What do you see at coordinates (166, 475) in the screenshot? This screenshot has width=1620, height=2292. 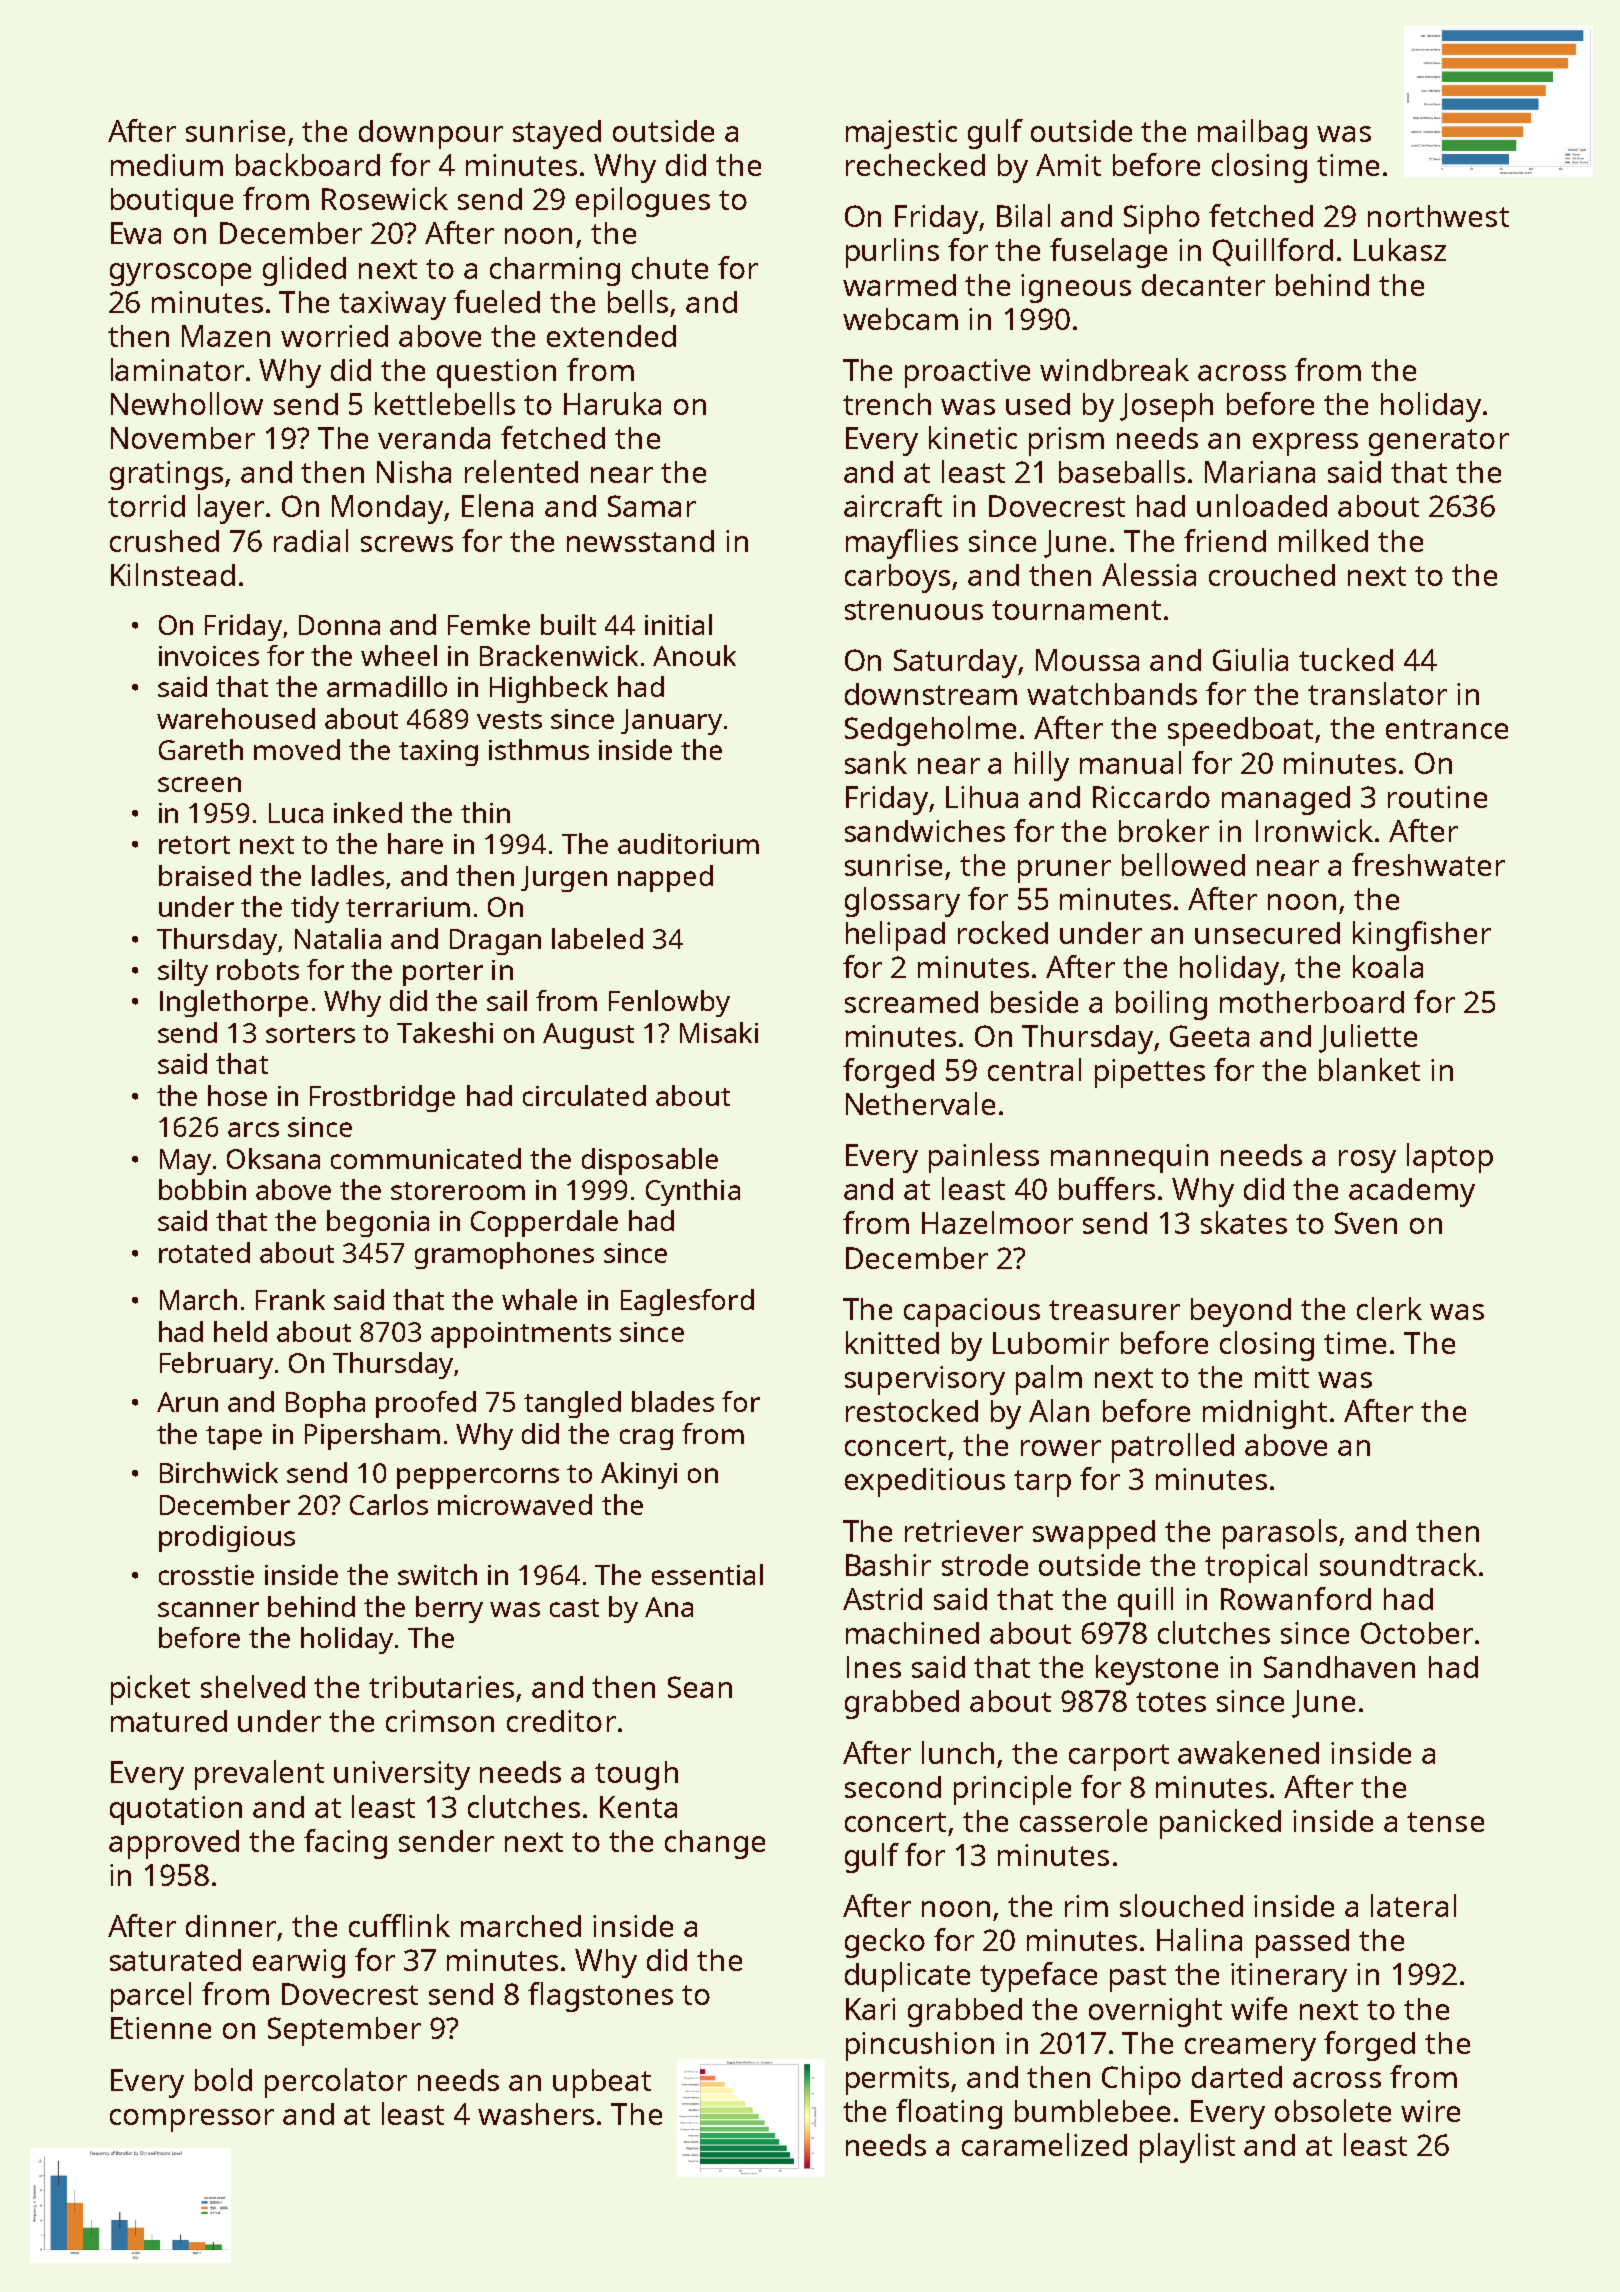 I see `gratings` at bounding box center [166, 475].
